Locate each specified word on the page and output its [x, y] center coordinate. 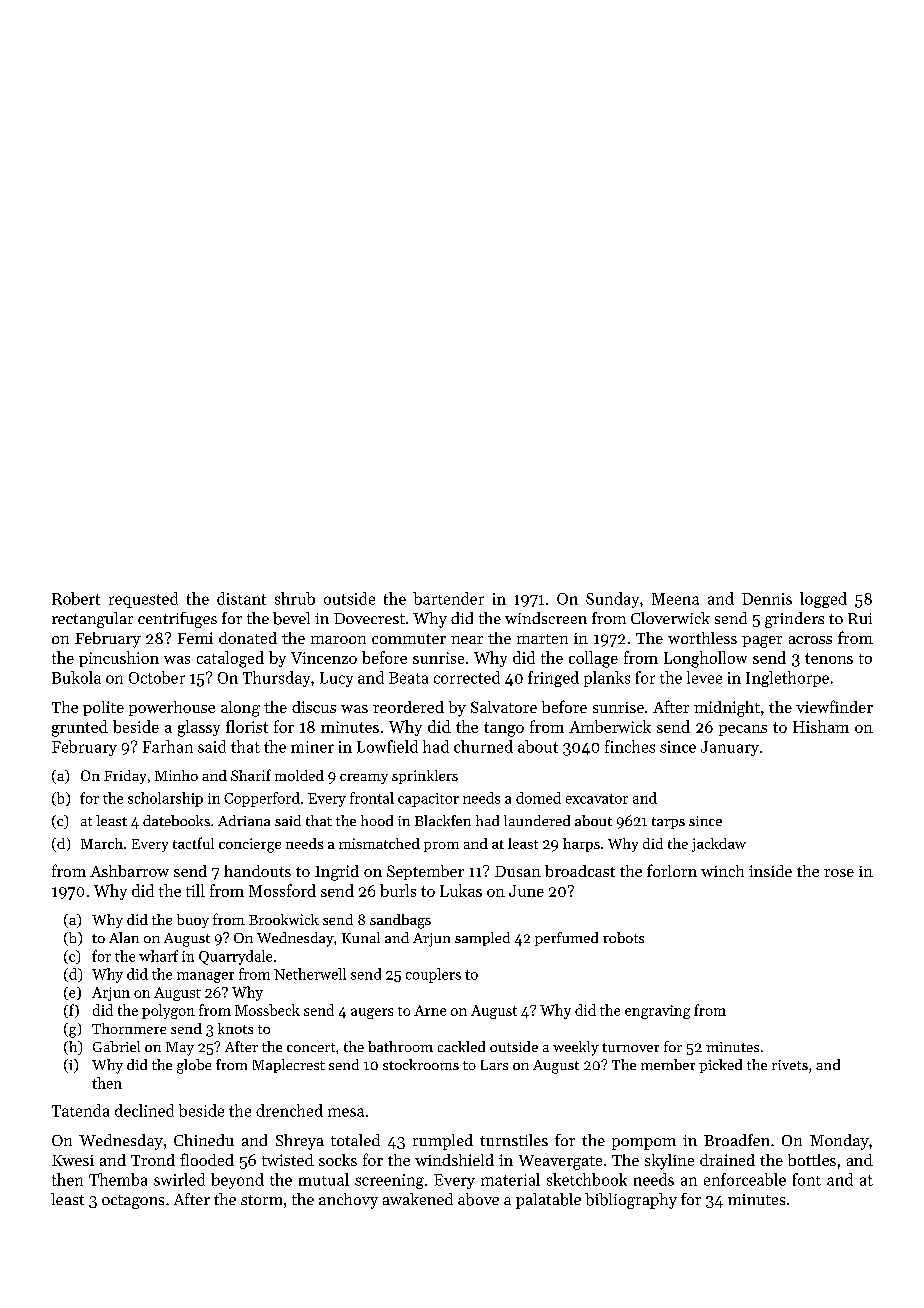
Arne [430, 1010]
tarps [668, 823]
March [102, 843]
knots [235, 1028]
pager [762, 642]
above [478, 1199]
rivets [790, 1065]
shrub [295, 598]
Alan [124, 937]
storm [261, 1200]
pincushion [119, 659]
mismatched [379, 843]
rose [839, 873]
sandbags [400, 921]
